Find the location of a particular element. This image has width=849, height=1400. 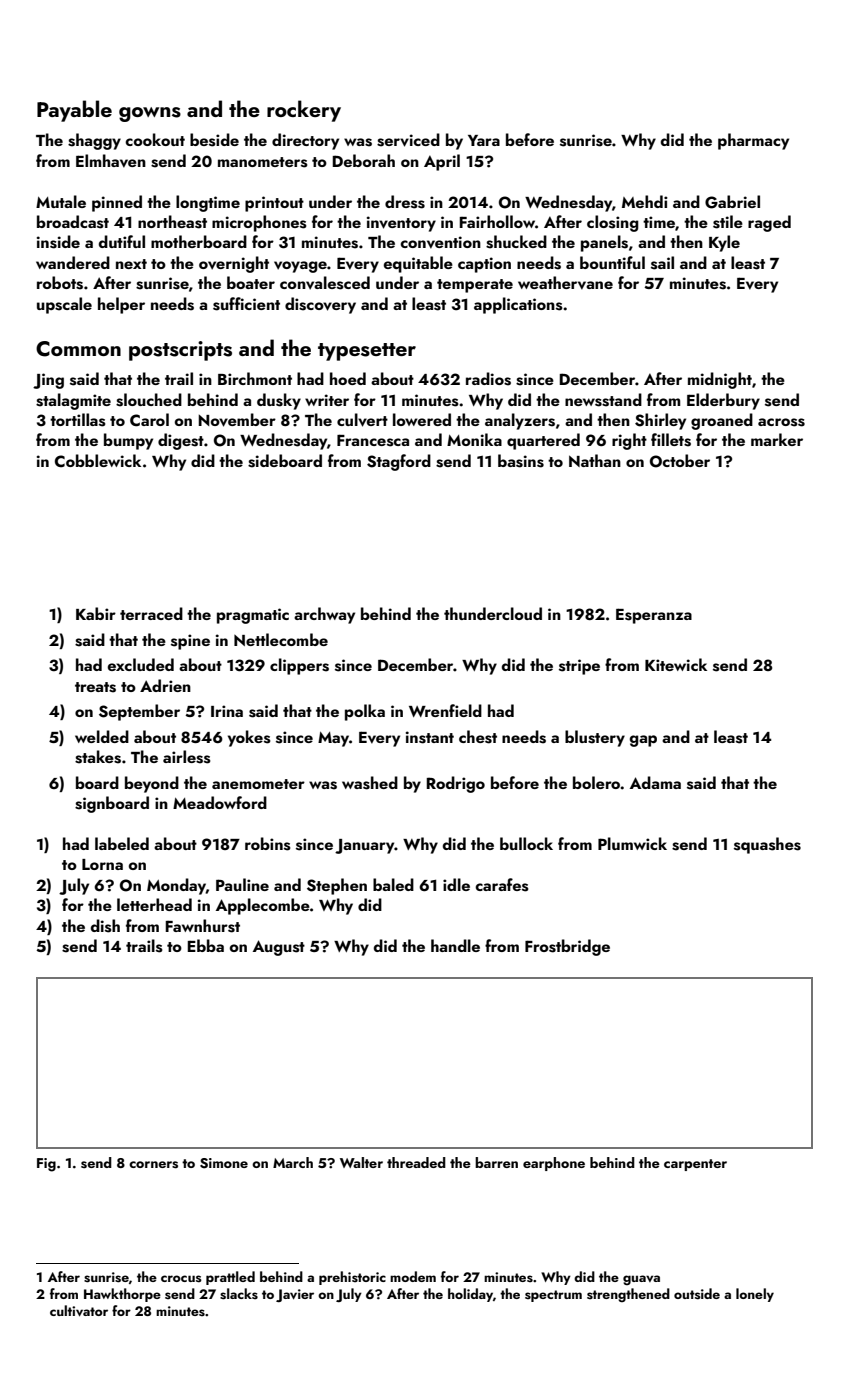

pharmacy is located at coordinates (753, 141).
